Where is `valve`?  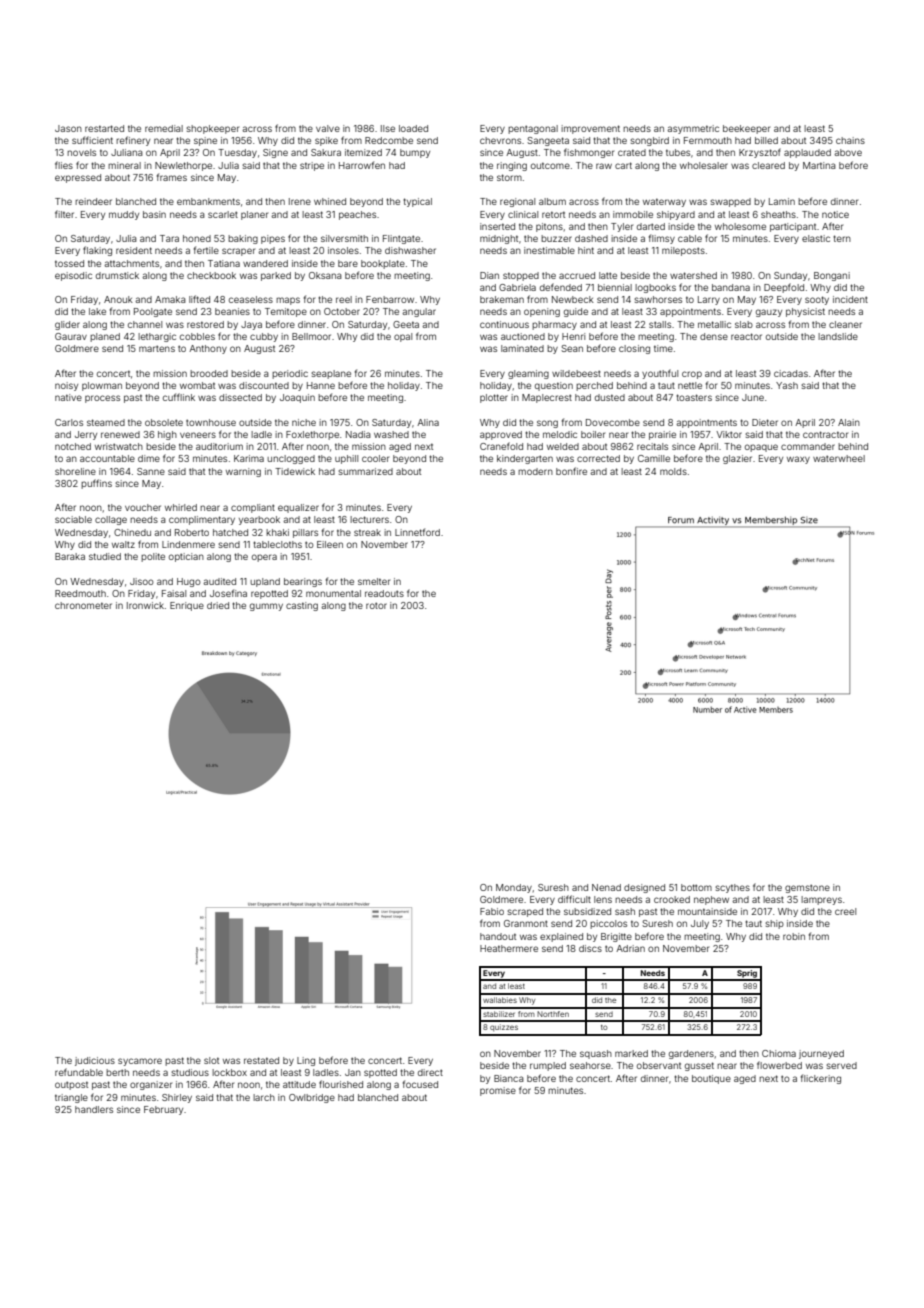 valve is located at coordinates (328, 128).
